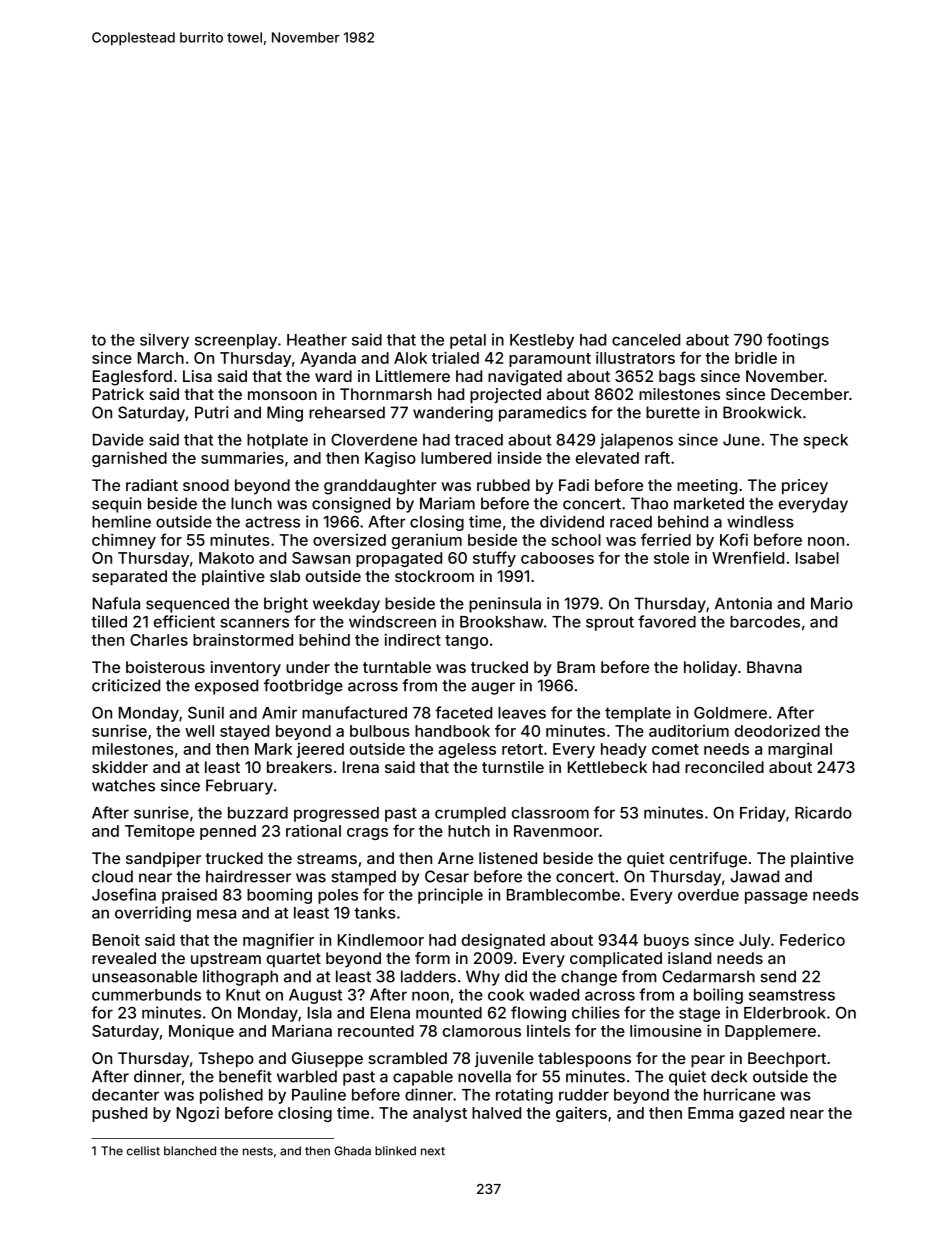 Image resolution: width=952 pixels, height=1233 pixels. Describe the element at coordinates (550, 813) in the screenshot. I see `classroom` at that location.
